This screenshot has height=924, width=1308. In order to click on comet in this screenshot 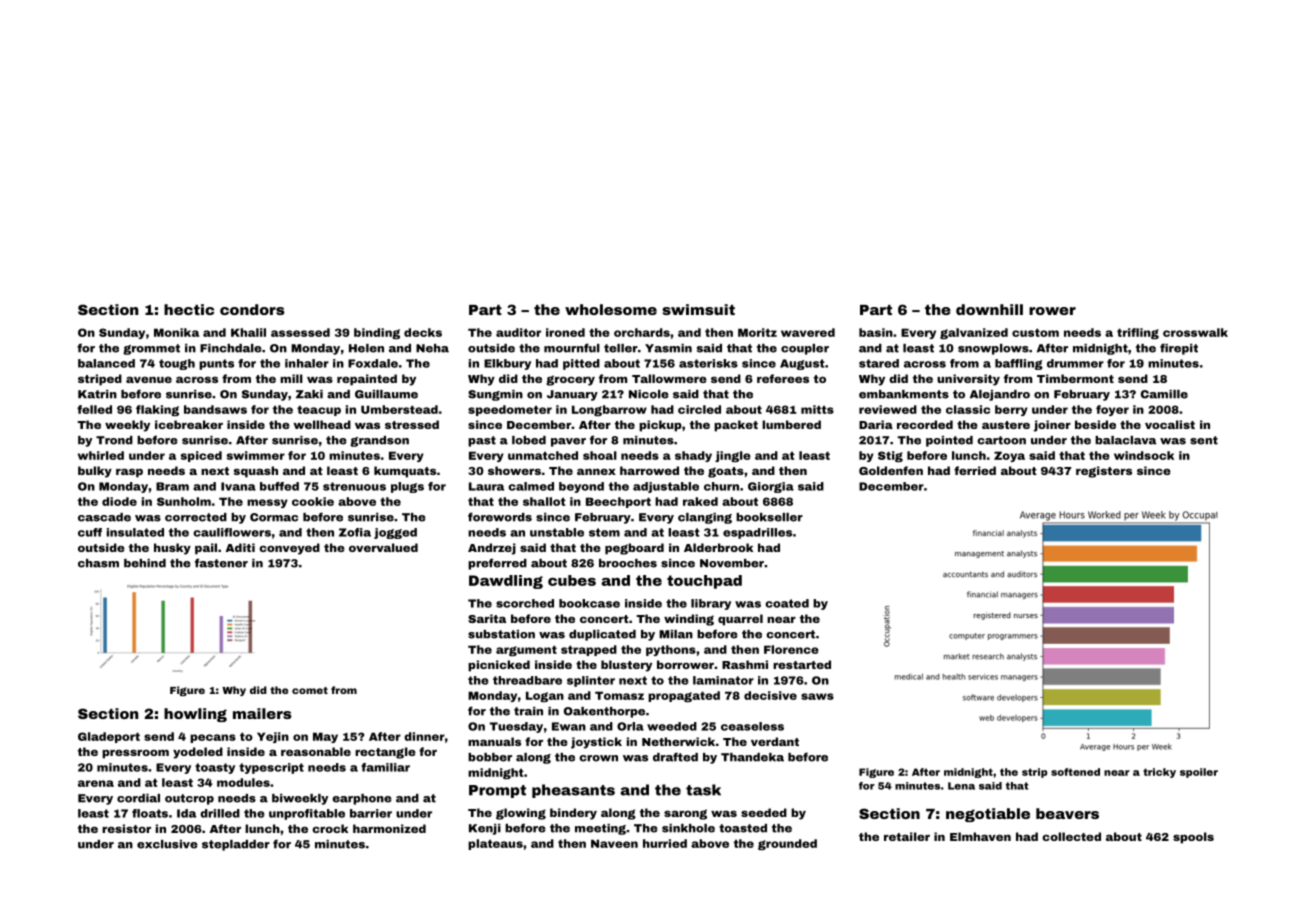, I will do `click(310, 690)`.
